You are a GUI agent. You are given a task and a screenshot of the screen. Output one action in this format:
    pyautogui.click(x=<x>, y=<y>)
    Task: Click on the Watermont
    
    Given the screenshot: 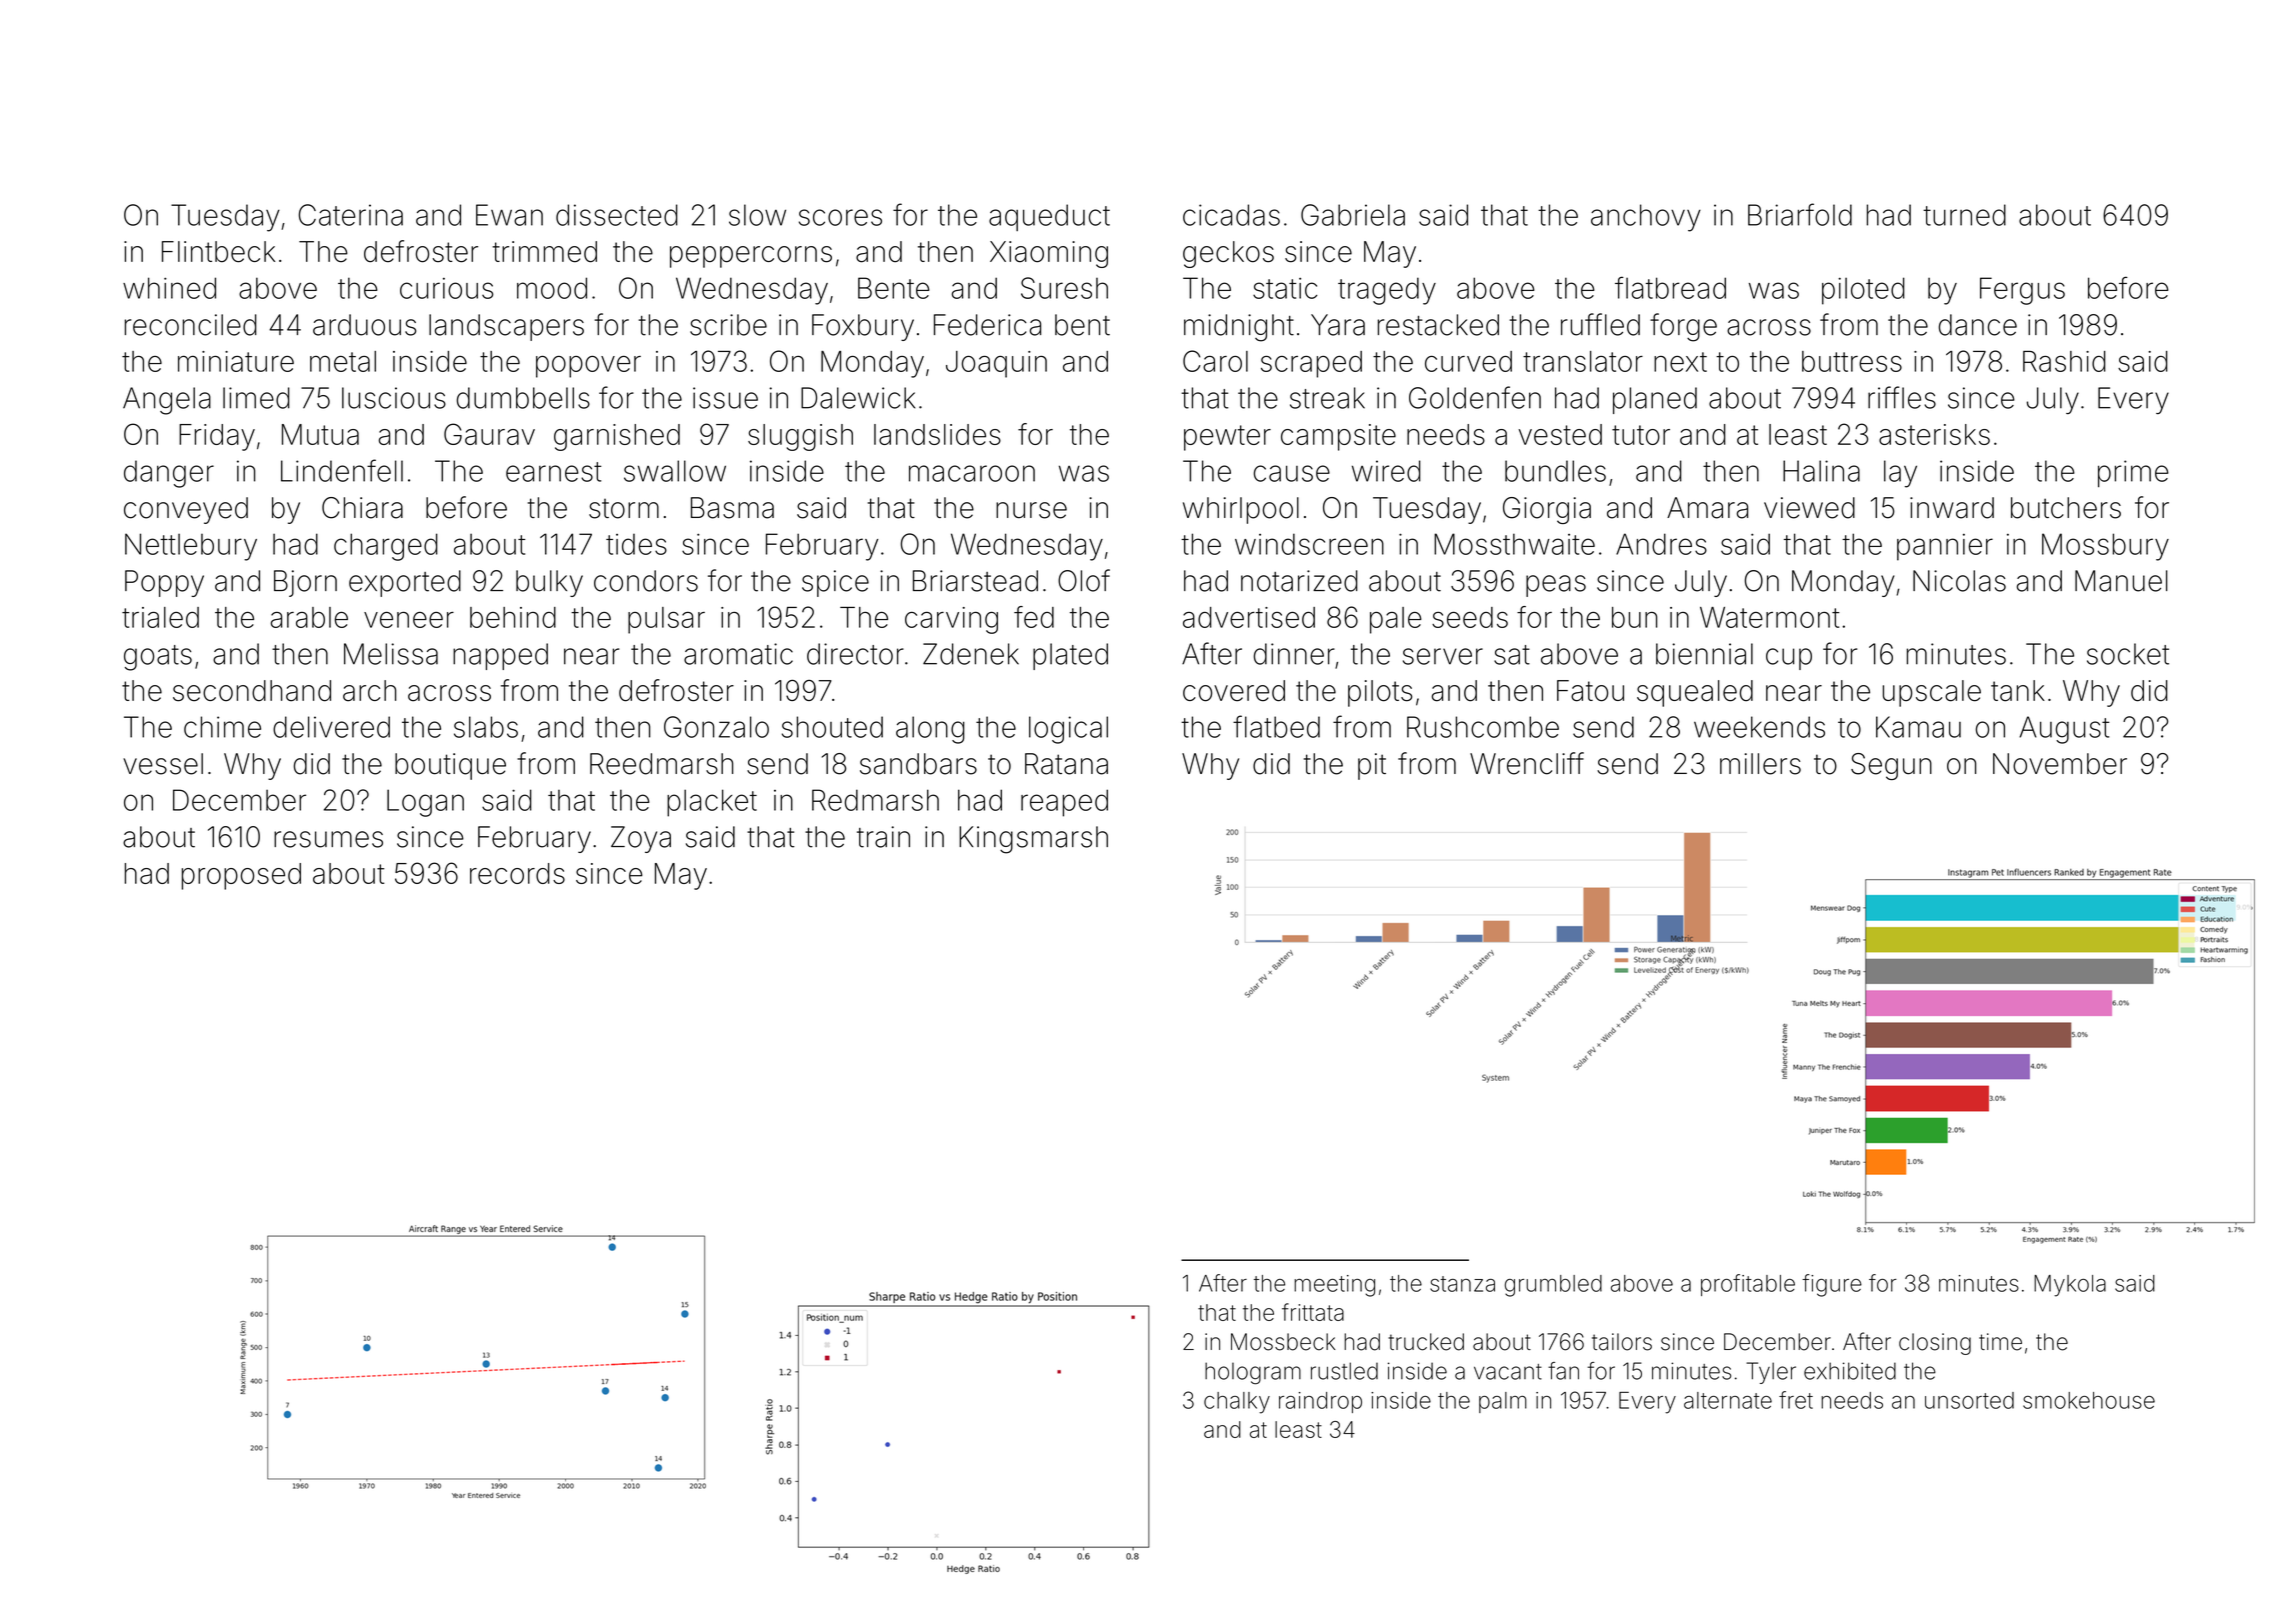 What is the action you would take?
    pyautogui.click(x=1770, y=617)
